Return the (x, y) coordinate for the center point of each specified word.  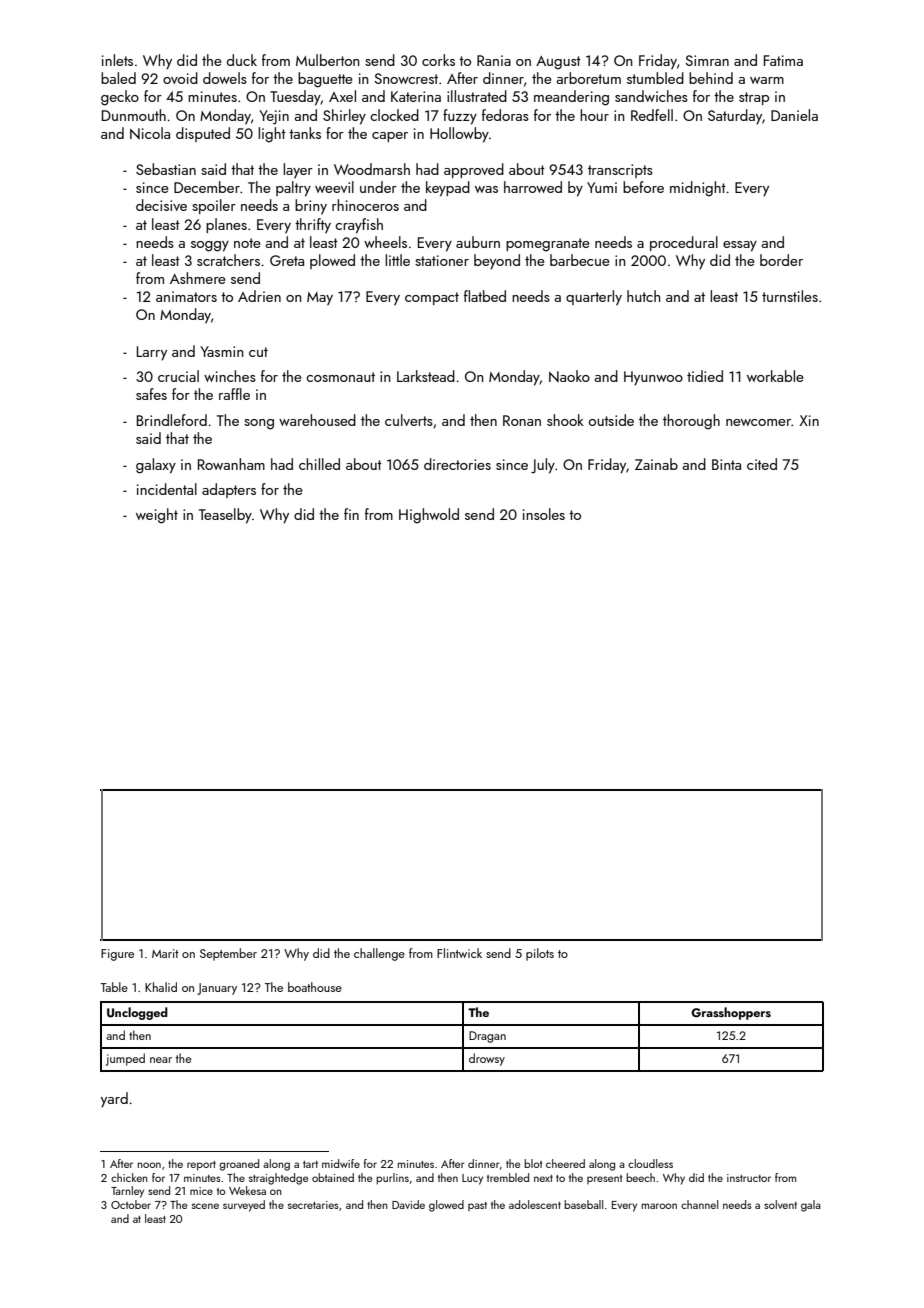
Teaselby (225, 516)
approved (474, 170)
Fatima (783, 60)
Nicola (150, 133)
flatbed (485, 296)
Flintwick (459, 953)
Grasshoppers (731, 1013)
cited (762, 464)
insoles (544, 514)
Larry (152, 353)
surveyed (244, 1206)
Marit (165, 953)
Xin (809, 420)
